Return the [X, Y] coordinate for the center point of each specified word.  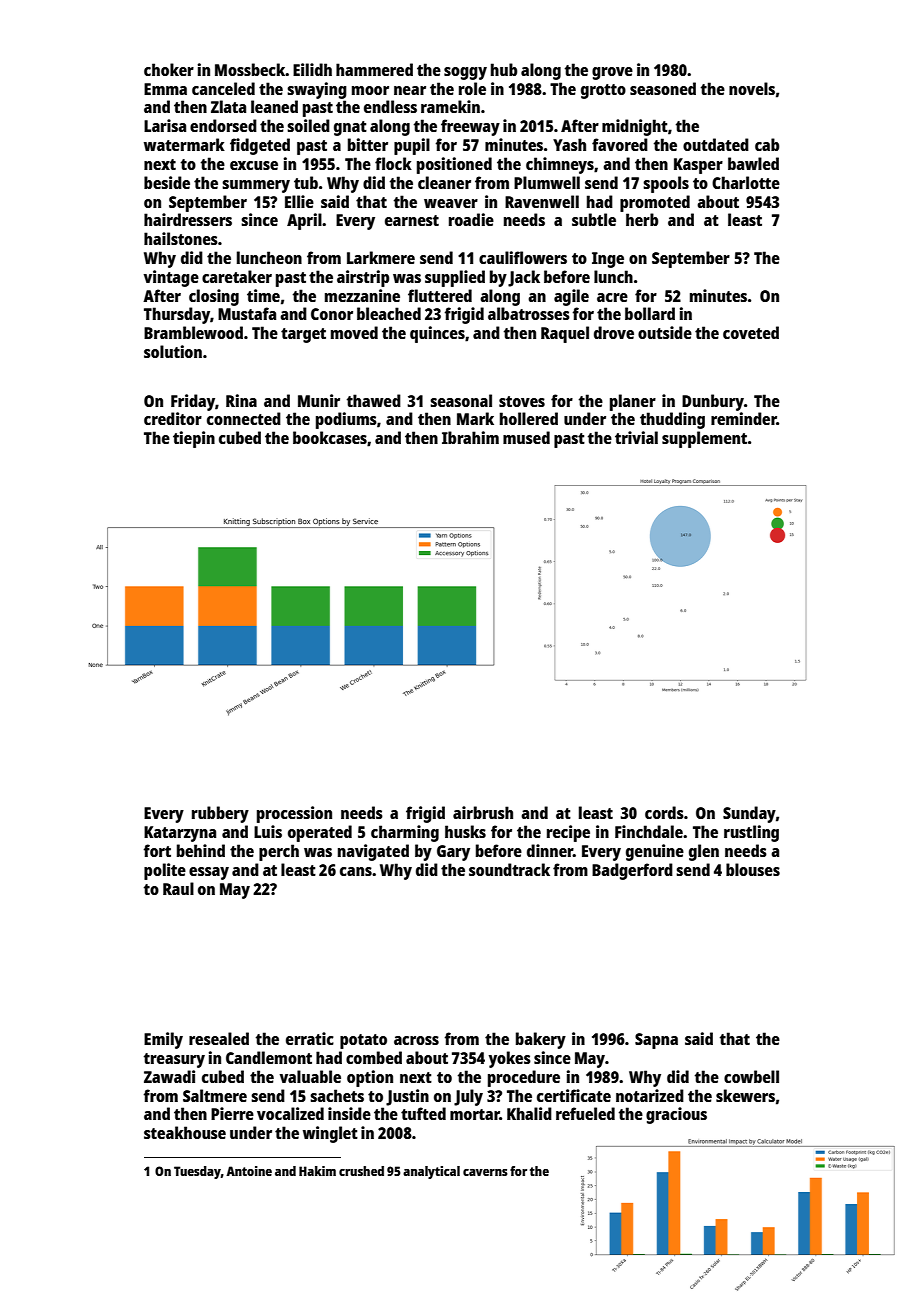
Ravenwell [542, 201]
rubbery [220, 814]
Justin [407, 1097]
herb [642, 219]
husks [465, 831]
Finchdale [649, 831]
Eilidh [312, 69]
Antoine [249, 1171]
